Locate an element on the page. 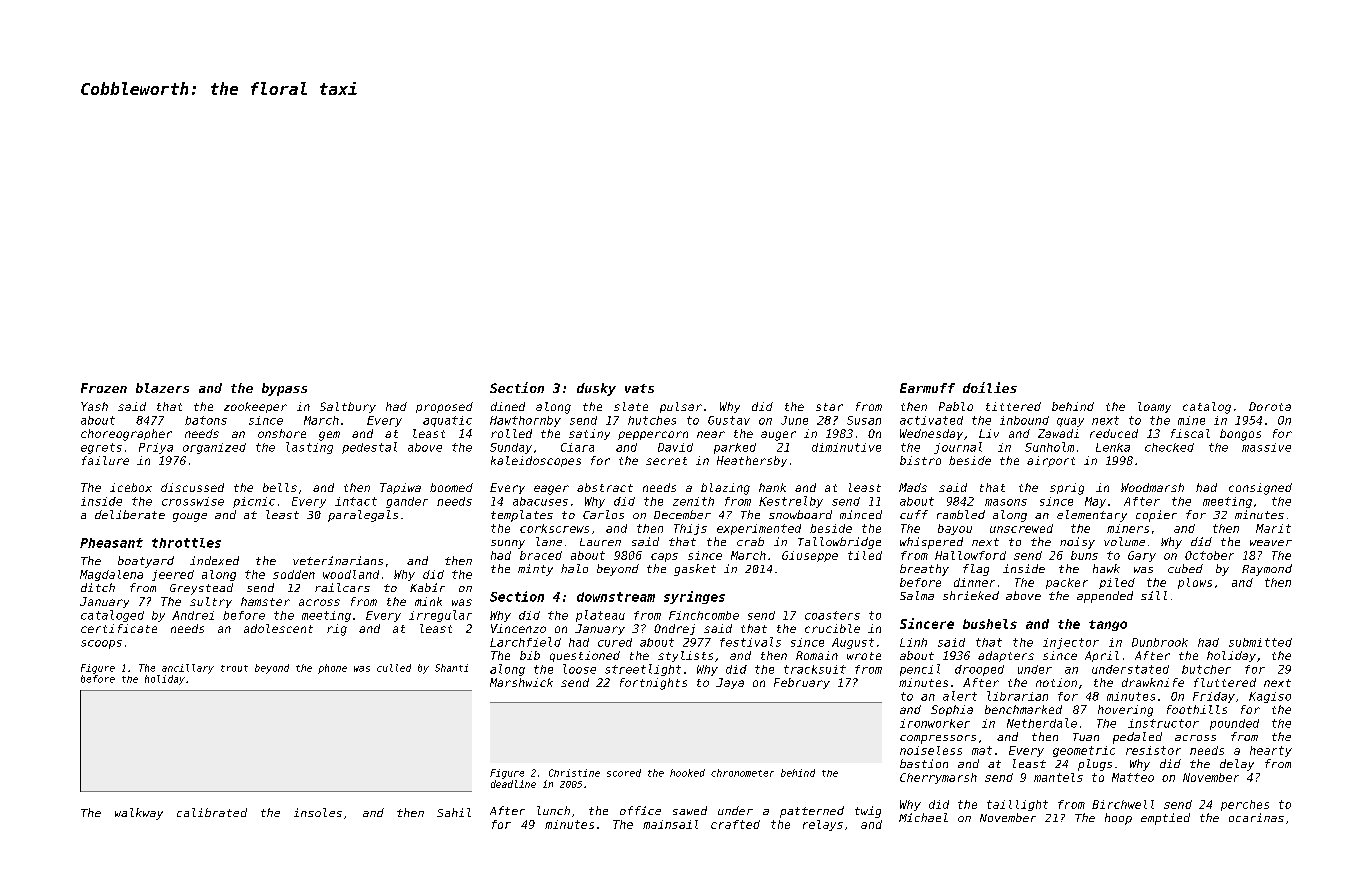  Dorota is located at coordinates (1270, 406).
